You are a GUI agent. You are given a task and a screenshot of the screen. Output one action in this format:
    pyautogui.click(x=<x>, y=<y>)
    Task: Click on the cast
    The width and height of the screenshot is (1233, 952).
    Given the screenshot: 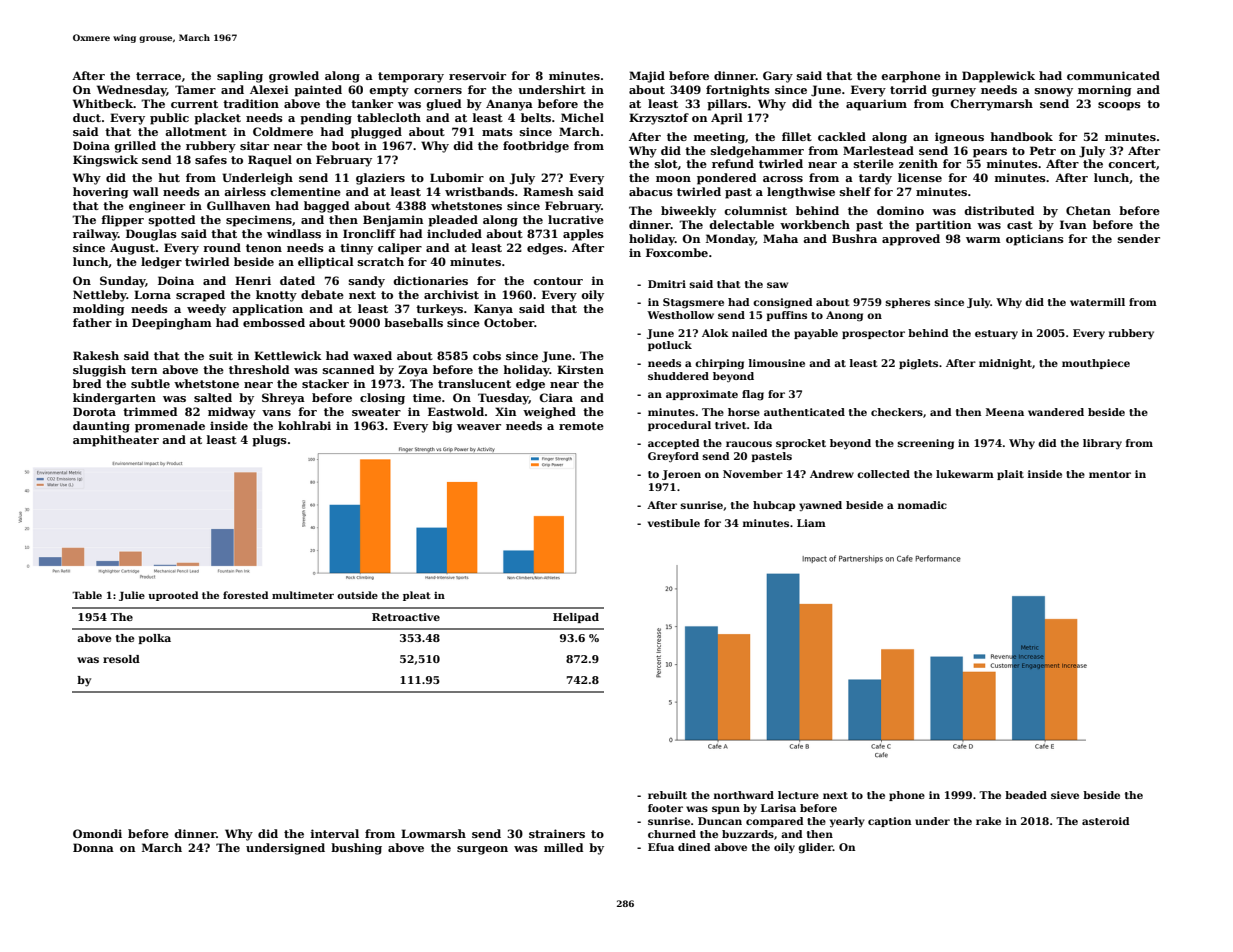 What is the action you would take?
    pyautogui.click(x=1020, y=225)
